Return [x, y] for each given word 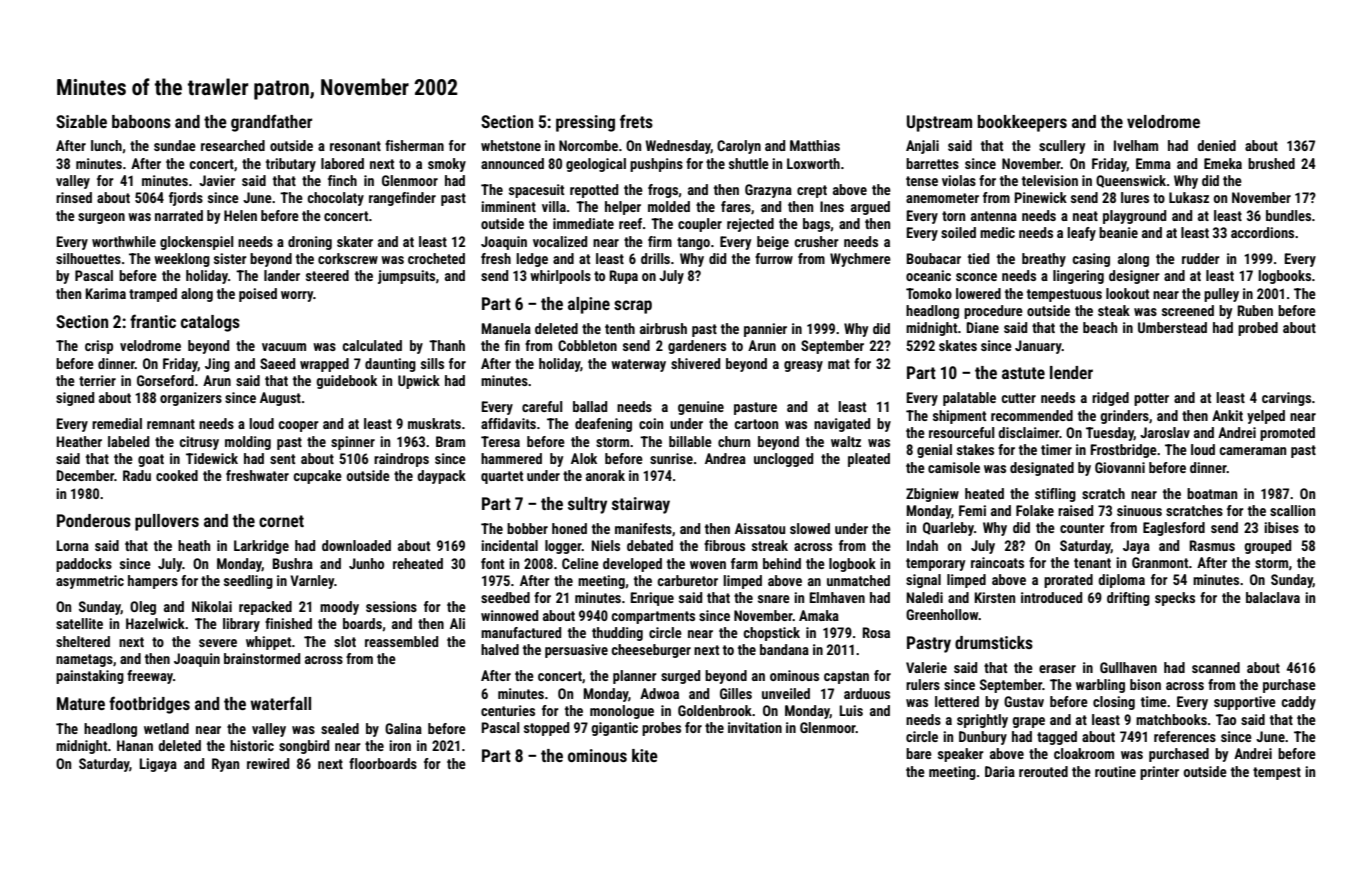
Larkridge [261, 547]
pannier [765, 330]
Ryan [225, 765]
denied [1216, 145]
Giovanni [1120, 467]
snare [774, 599]
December [85, 475]
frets [636, 121]
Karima [106, 293]
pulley [1221, 295]
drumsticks [994, 642]
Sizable [81, 121]
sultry [587, 505]
